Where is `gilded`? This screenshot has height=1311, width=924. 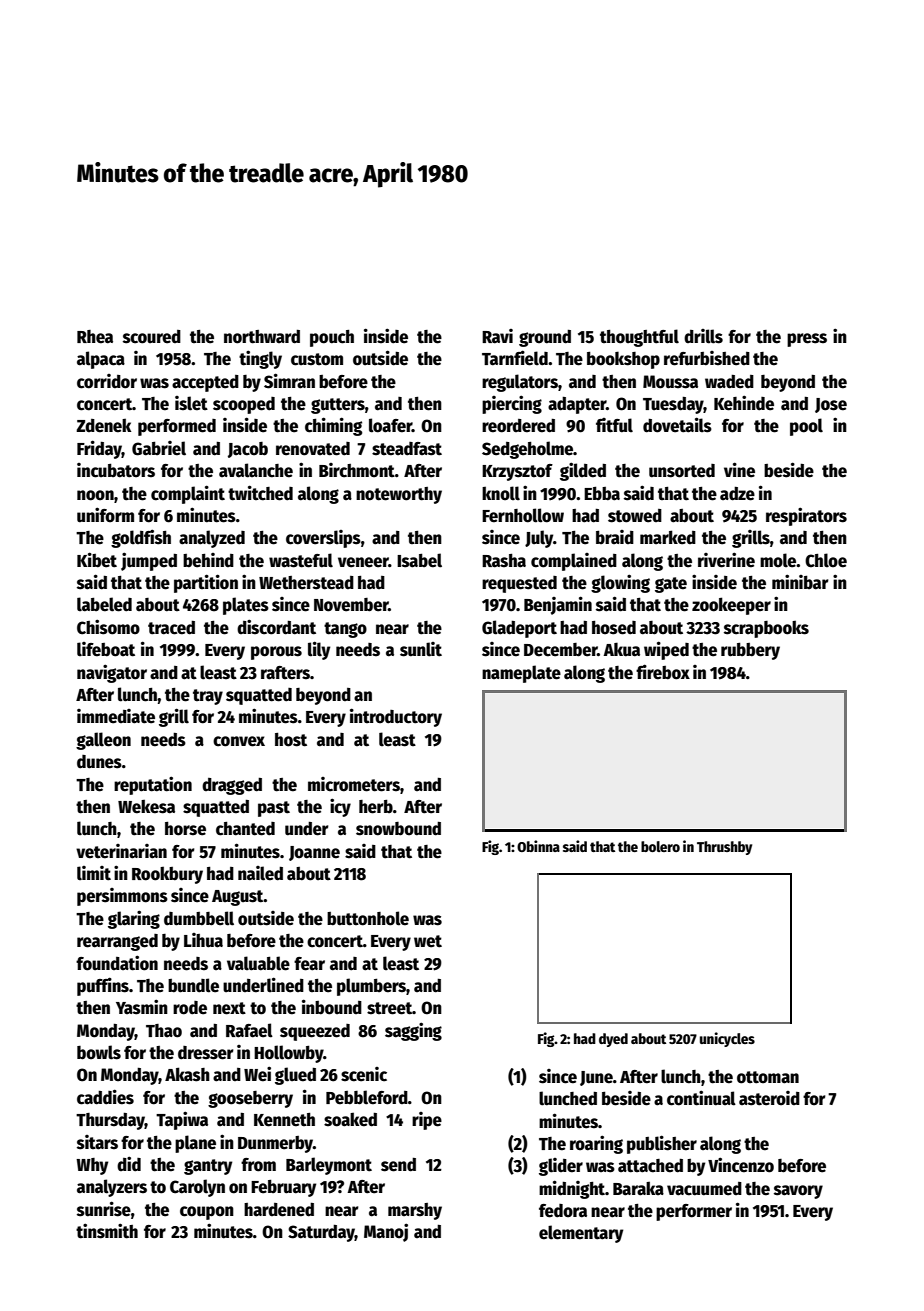 gilded is located at coordinates (583, 471).
